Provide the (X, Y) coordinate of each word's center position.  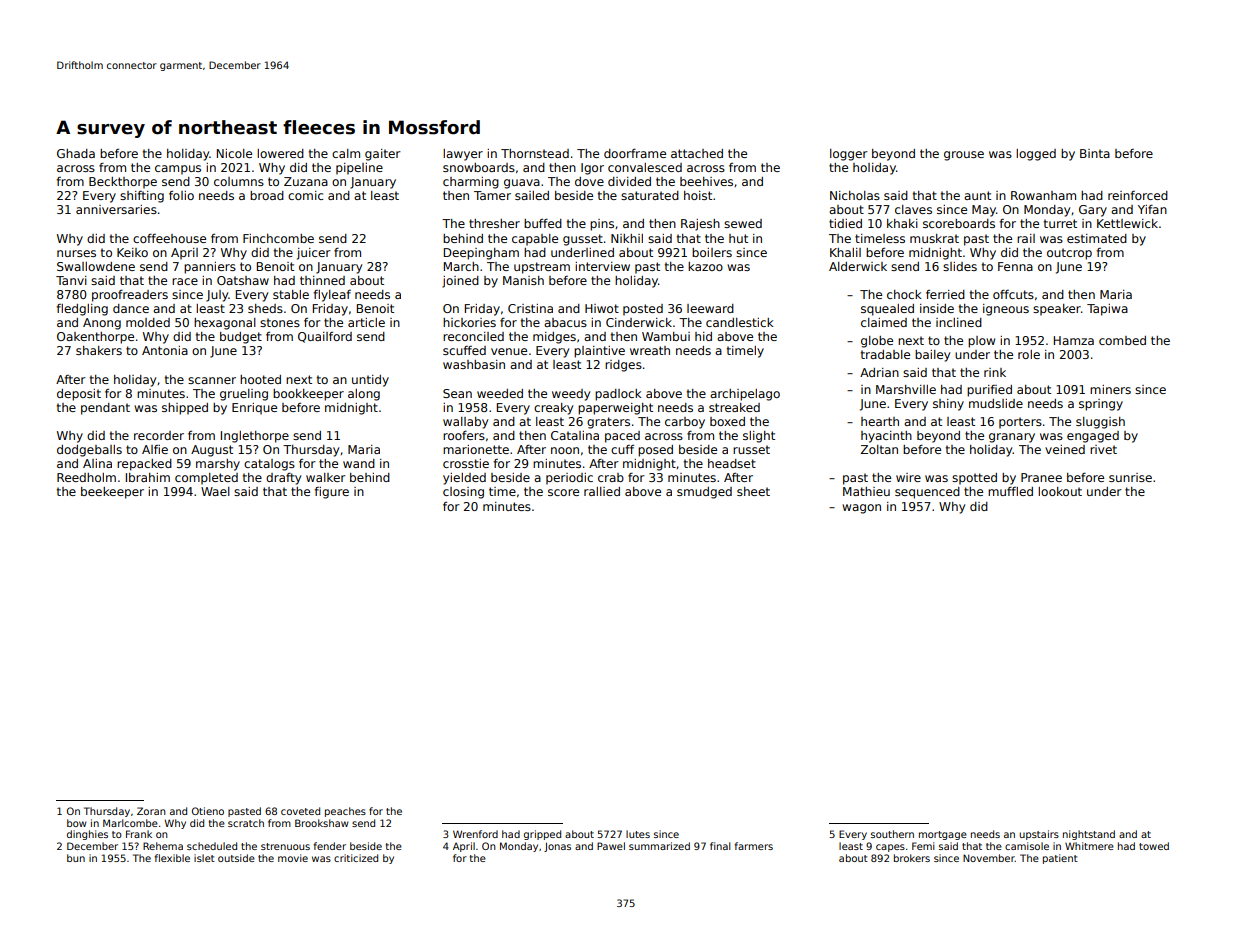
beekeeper (112, 493)
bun (76, 858)
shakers (99, 350)
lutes (638, 834)
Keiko (132, 252)
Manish (523, 280)
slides (960, 266)
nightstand (1089, 835)
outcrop (1069, 254)
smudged (704, 493)
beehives (706, 181)
